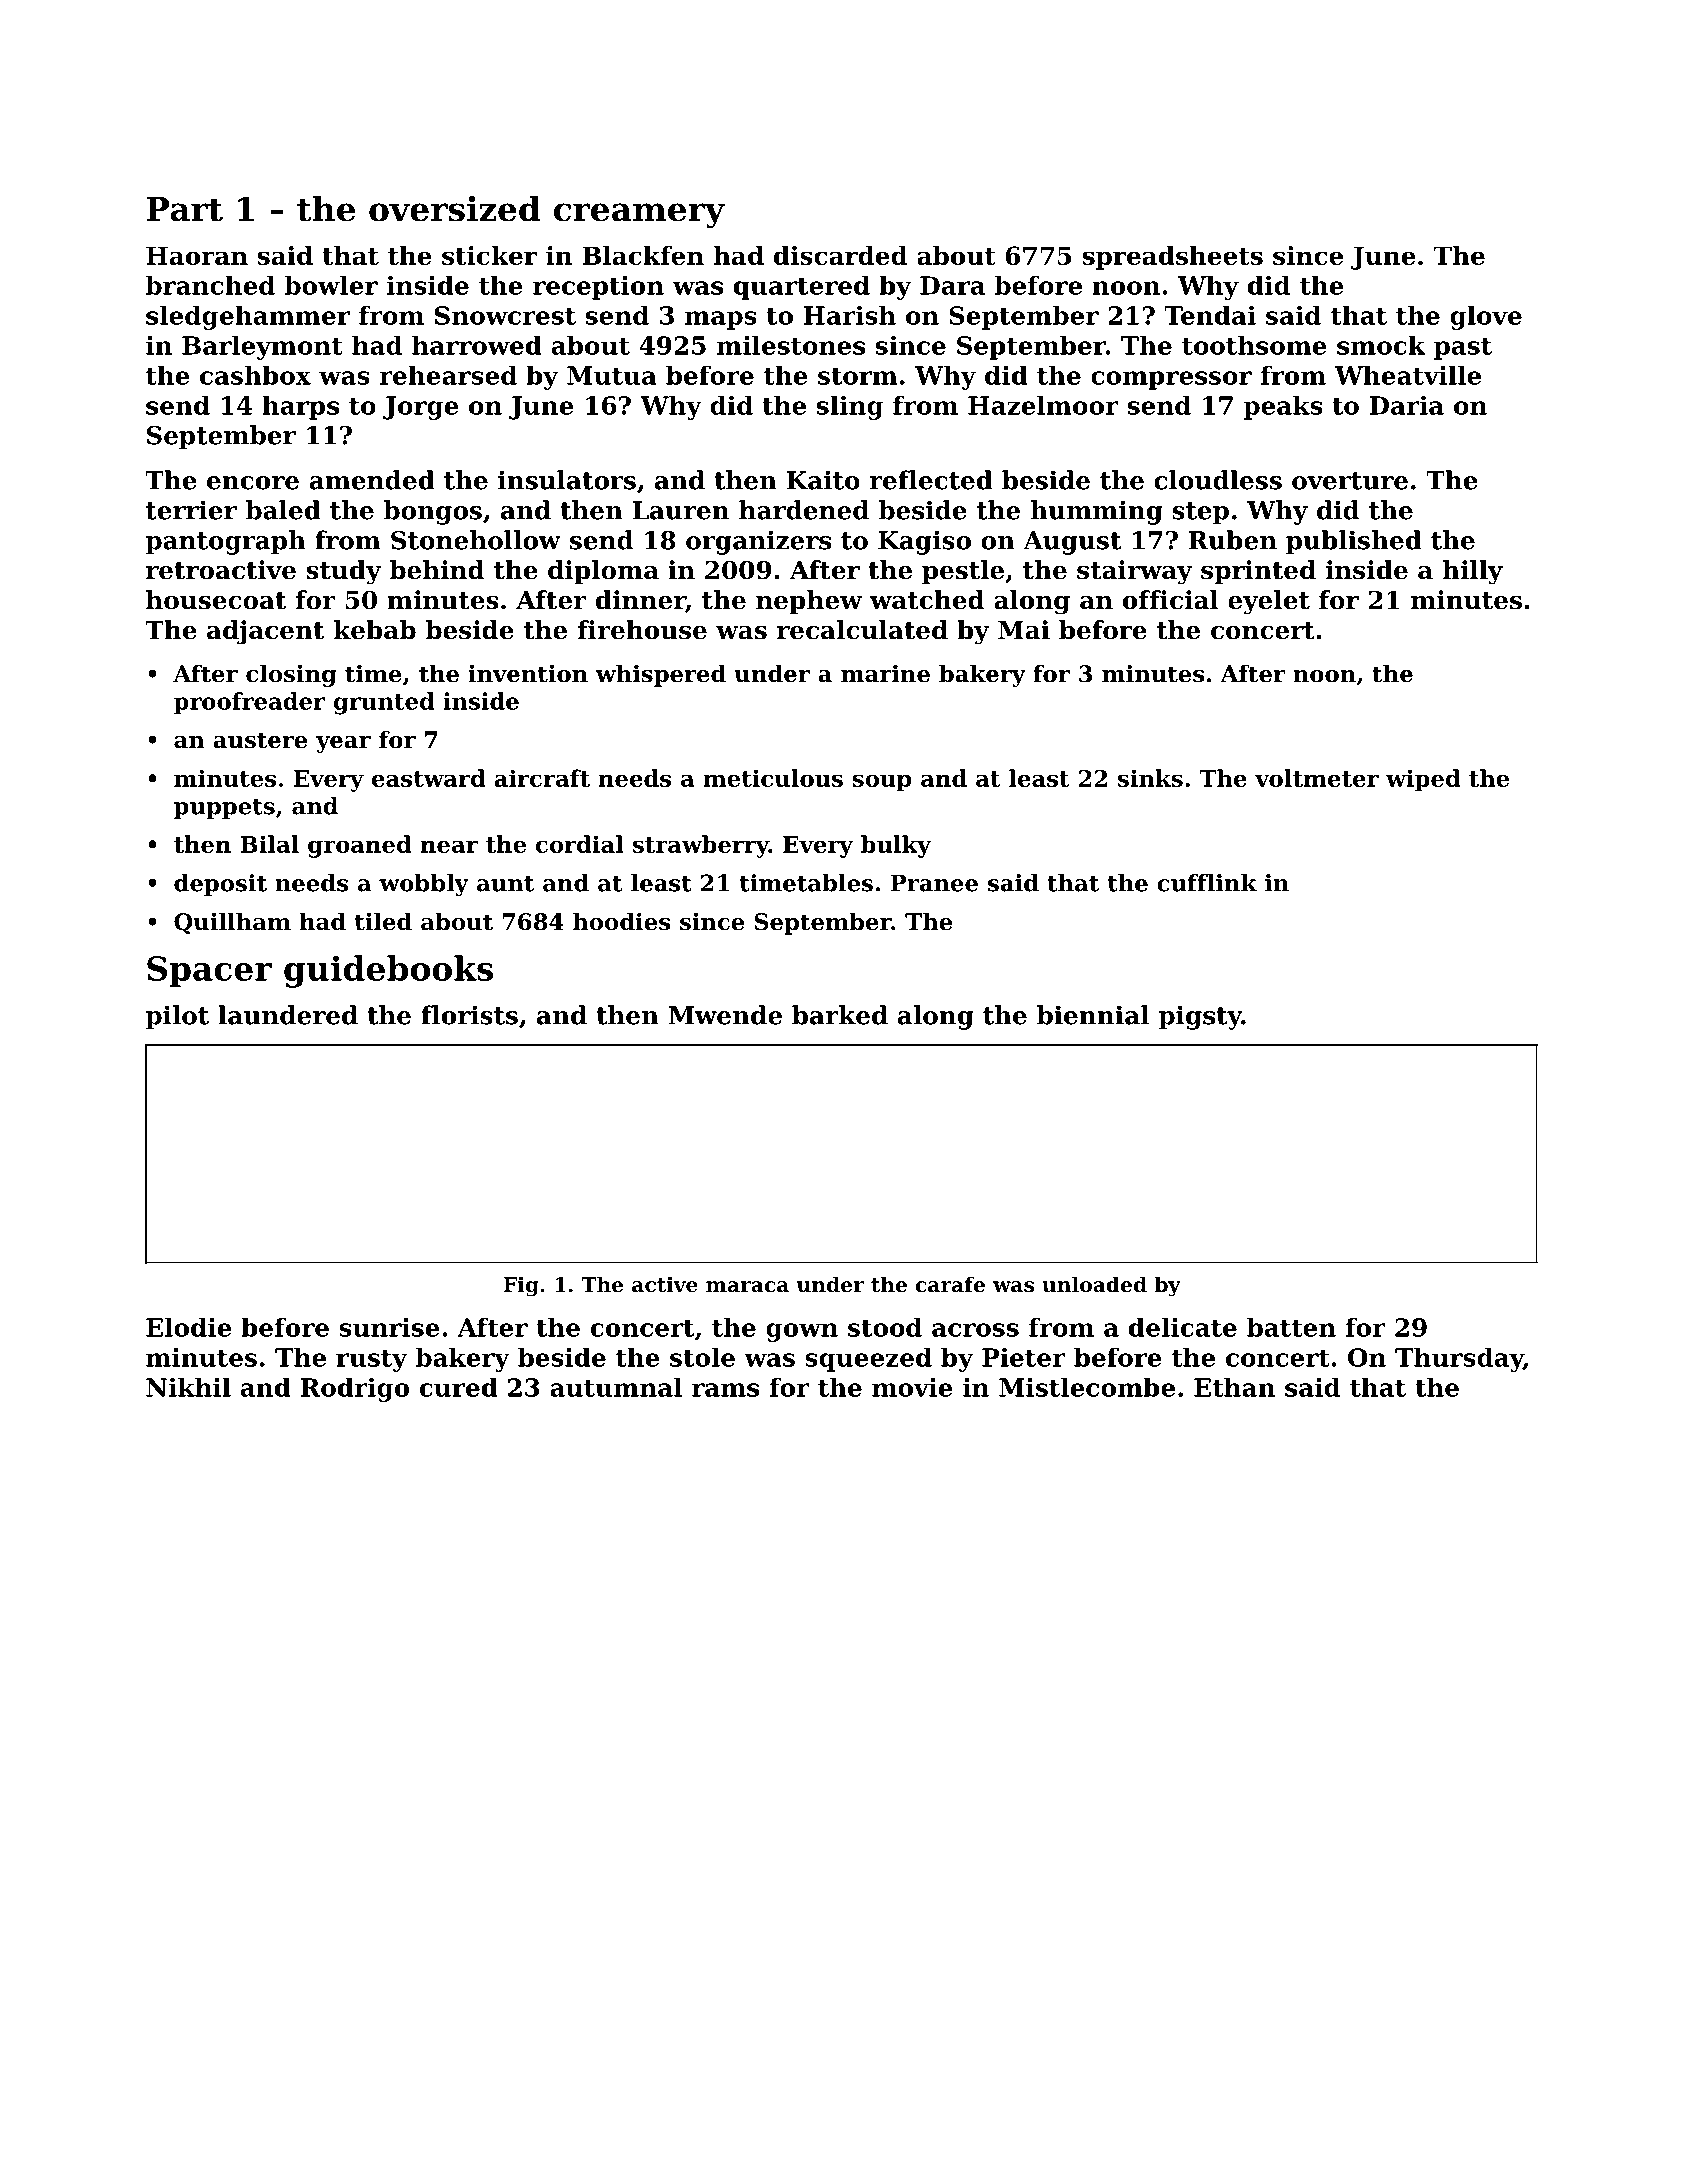 The width and height of the screenshot is (1683, 2178). What do you see at coordinates (177, 1017) in the screenshot?
I see `pilot` at bounding box center [177, 1017].
